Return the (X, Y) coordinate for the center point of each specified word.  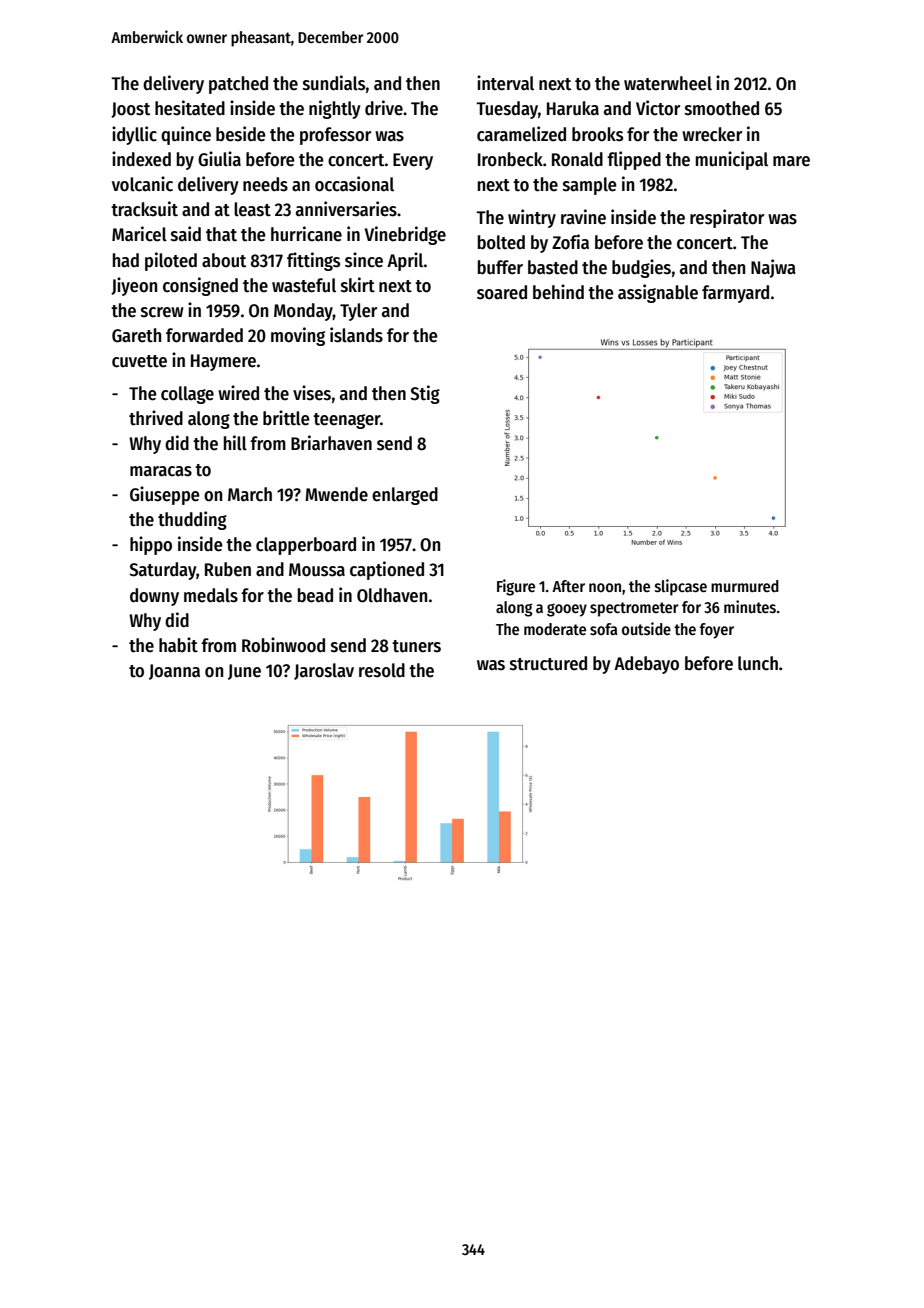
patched (238, 85)
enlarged (405, 496)
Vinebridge (405, 235)
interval (505, 83)
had (126, 260)
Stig (425, 394)
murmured (745, 586)
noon (605, 587)
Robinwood (283, 645)
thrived (156, 418)
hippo (151, 545)
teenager (346, 421)
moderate (555, 629)
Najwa (773, 268)
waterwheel (668, 83)
